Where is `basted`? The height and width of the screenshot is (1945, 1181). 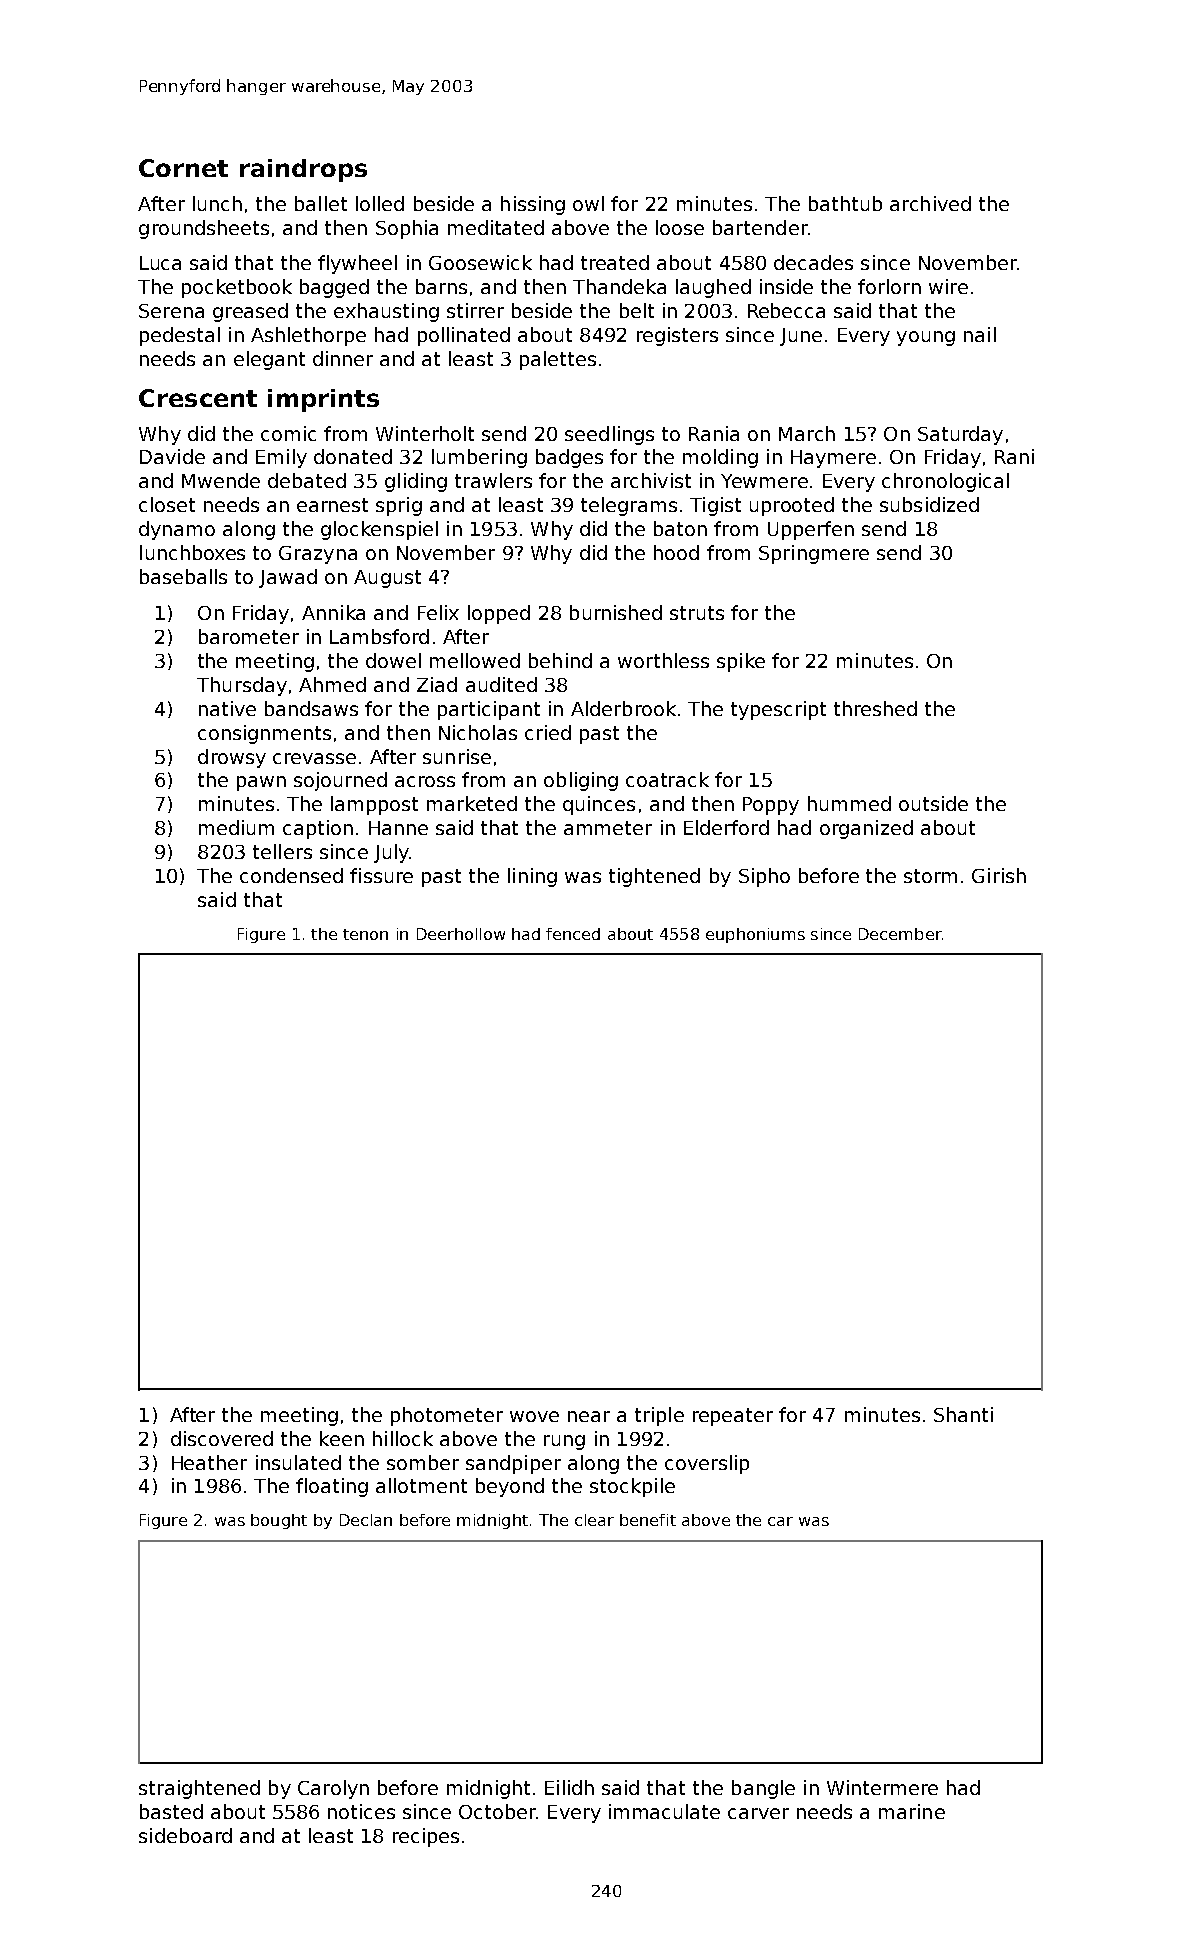
basted is located at coordinates (171, 1811).
